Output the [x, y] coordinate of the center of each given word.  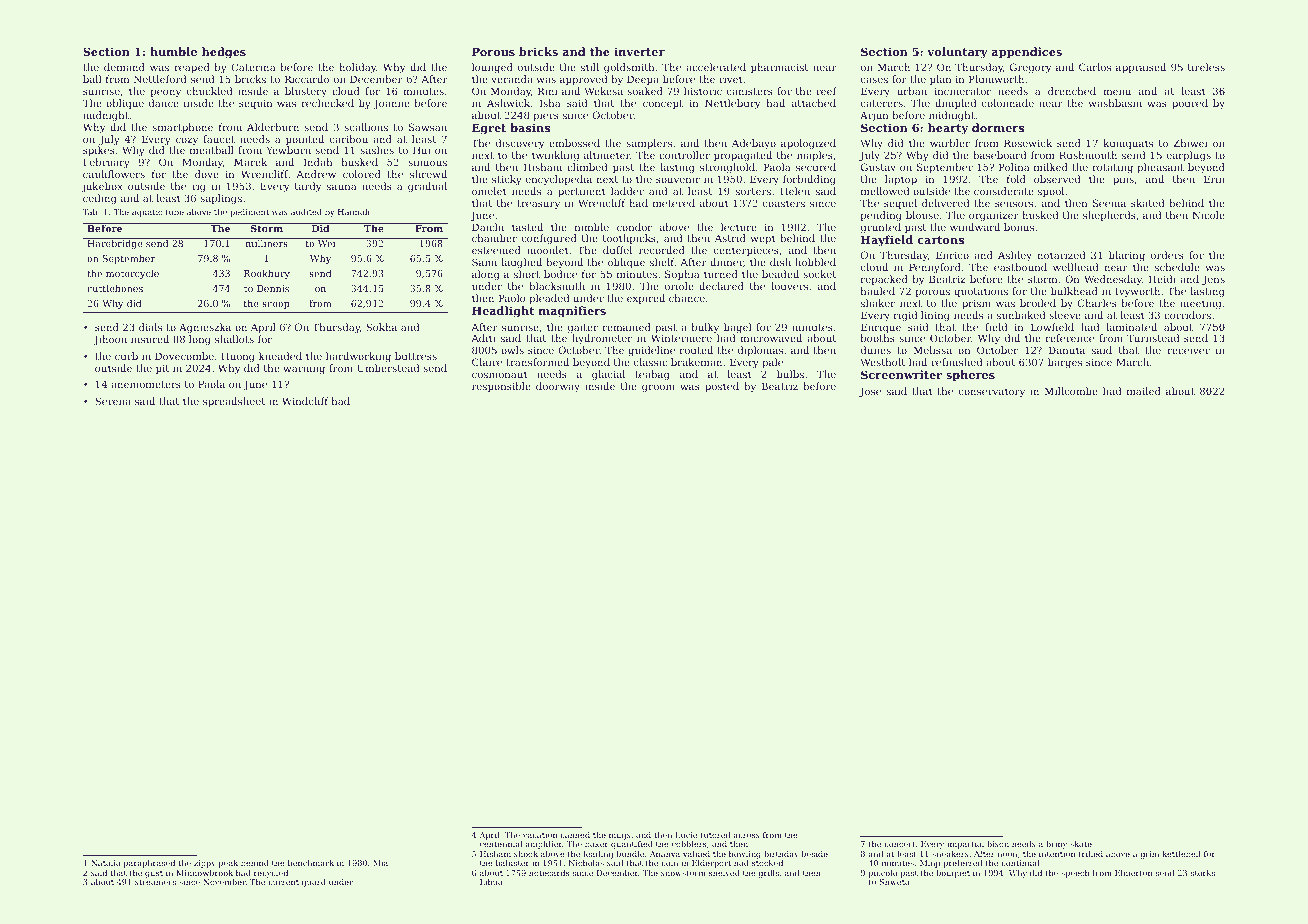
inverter [639, 51]
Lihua [491, 882]
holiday [357, 68]
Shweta [894, 882]
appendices [1027, 53]
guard [314, 883]
